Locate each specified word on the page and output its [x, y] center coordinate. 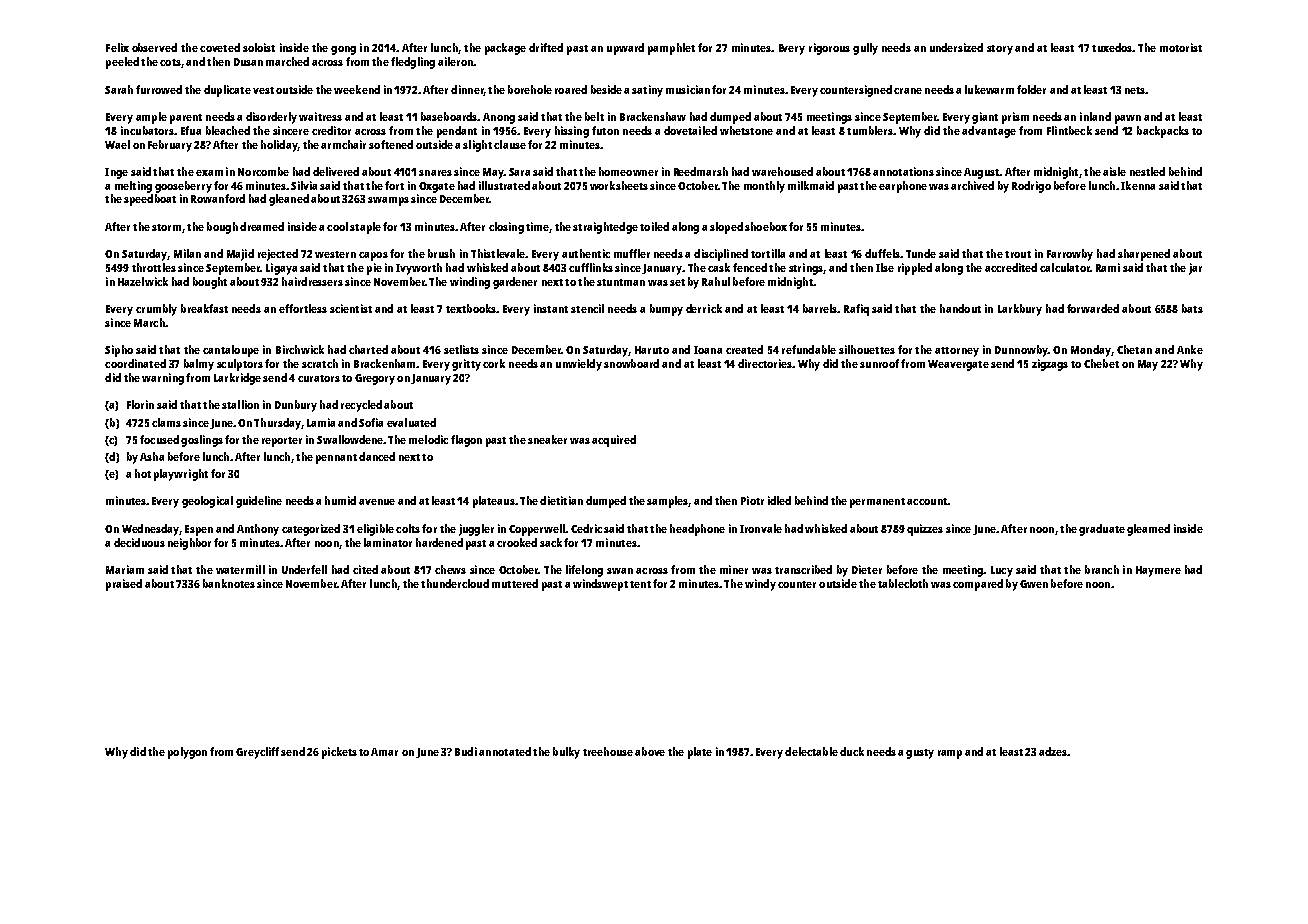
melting [133, 187]
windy [760, 585]
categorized [311, 530]
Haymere [1158, 571]
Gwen [1034, 584]
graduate [1102, 530]
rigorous [829, 49]
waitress [320, 116]
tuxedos [1112, 47]
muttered [515, 583]
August [982, 173]
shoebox [766, 226]
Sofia [371, 422]
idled [779, 500]
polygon [187, 753]
